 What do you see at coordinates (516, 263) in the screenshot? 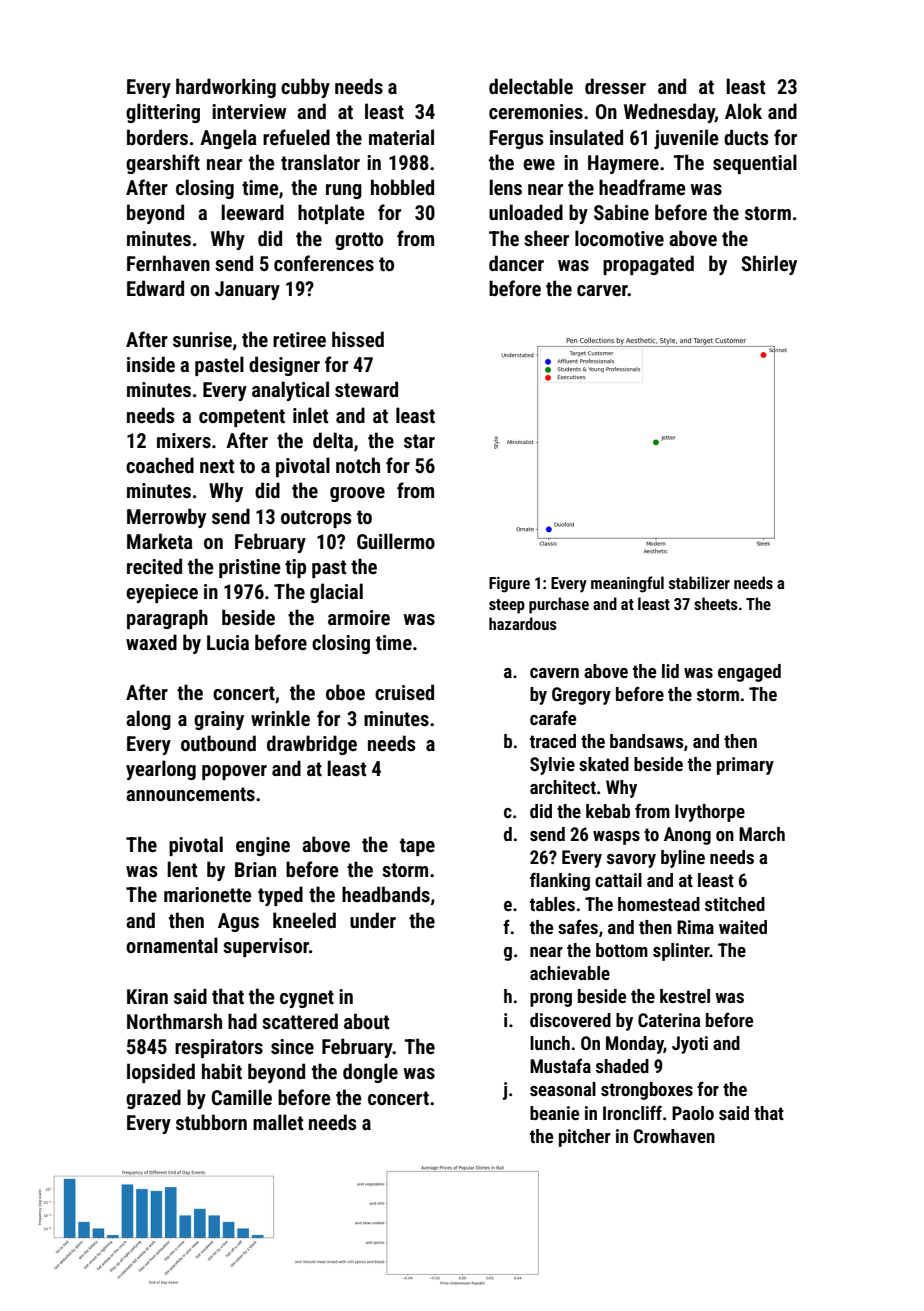
I see `dancer` at bounding box center [516, 263].
